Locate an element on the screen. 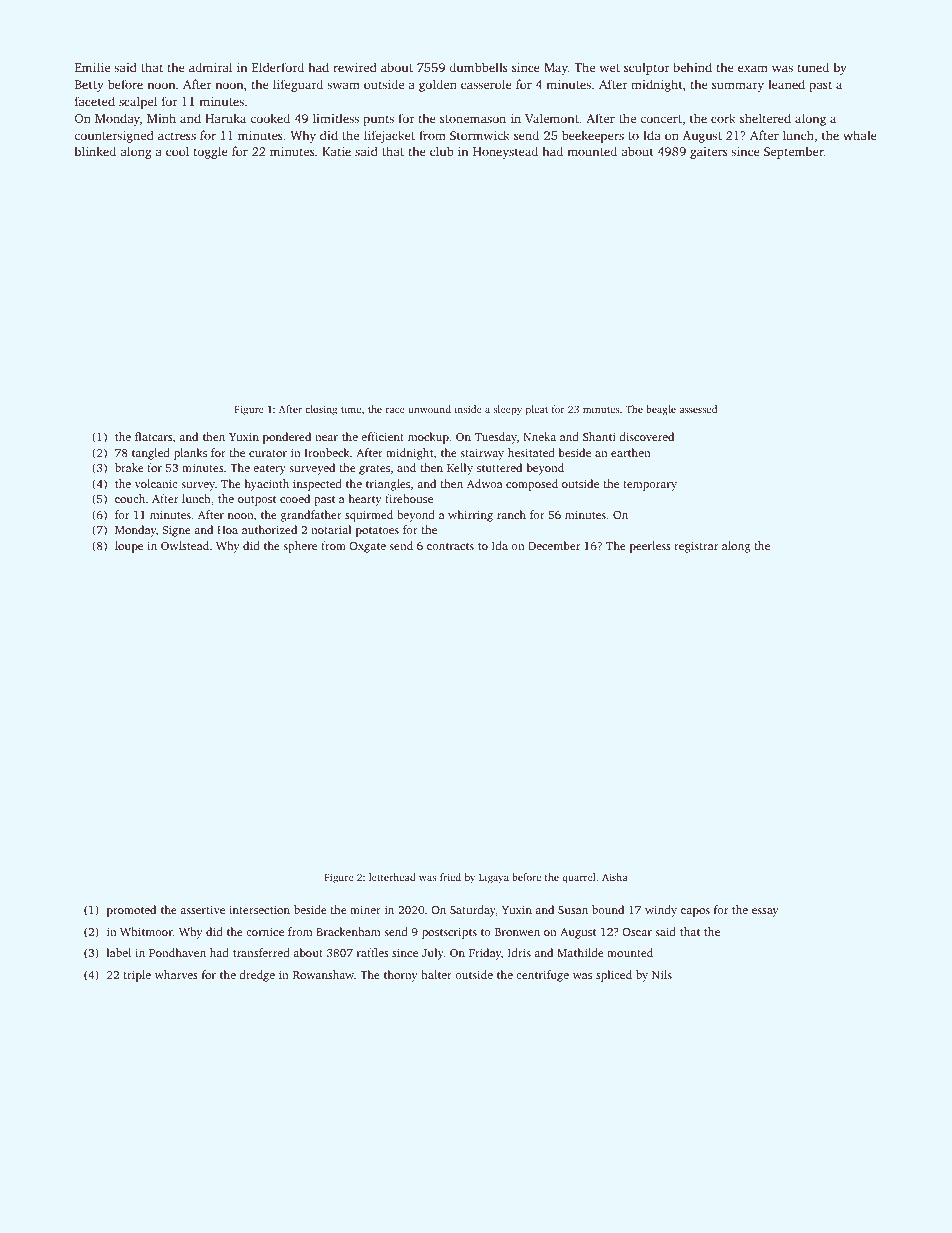  toggle is located at coordinates (210, 152).
